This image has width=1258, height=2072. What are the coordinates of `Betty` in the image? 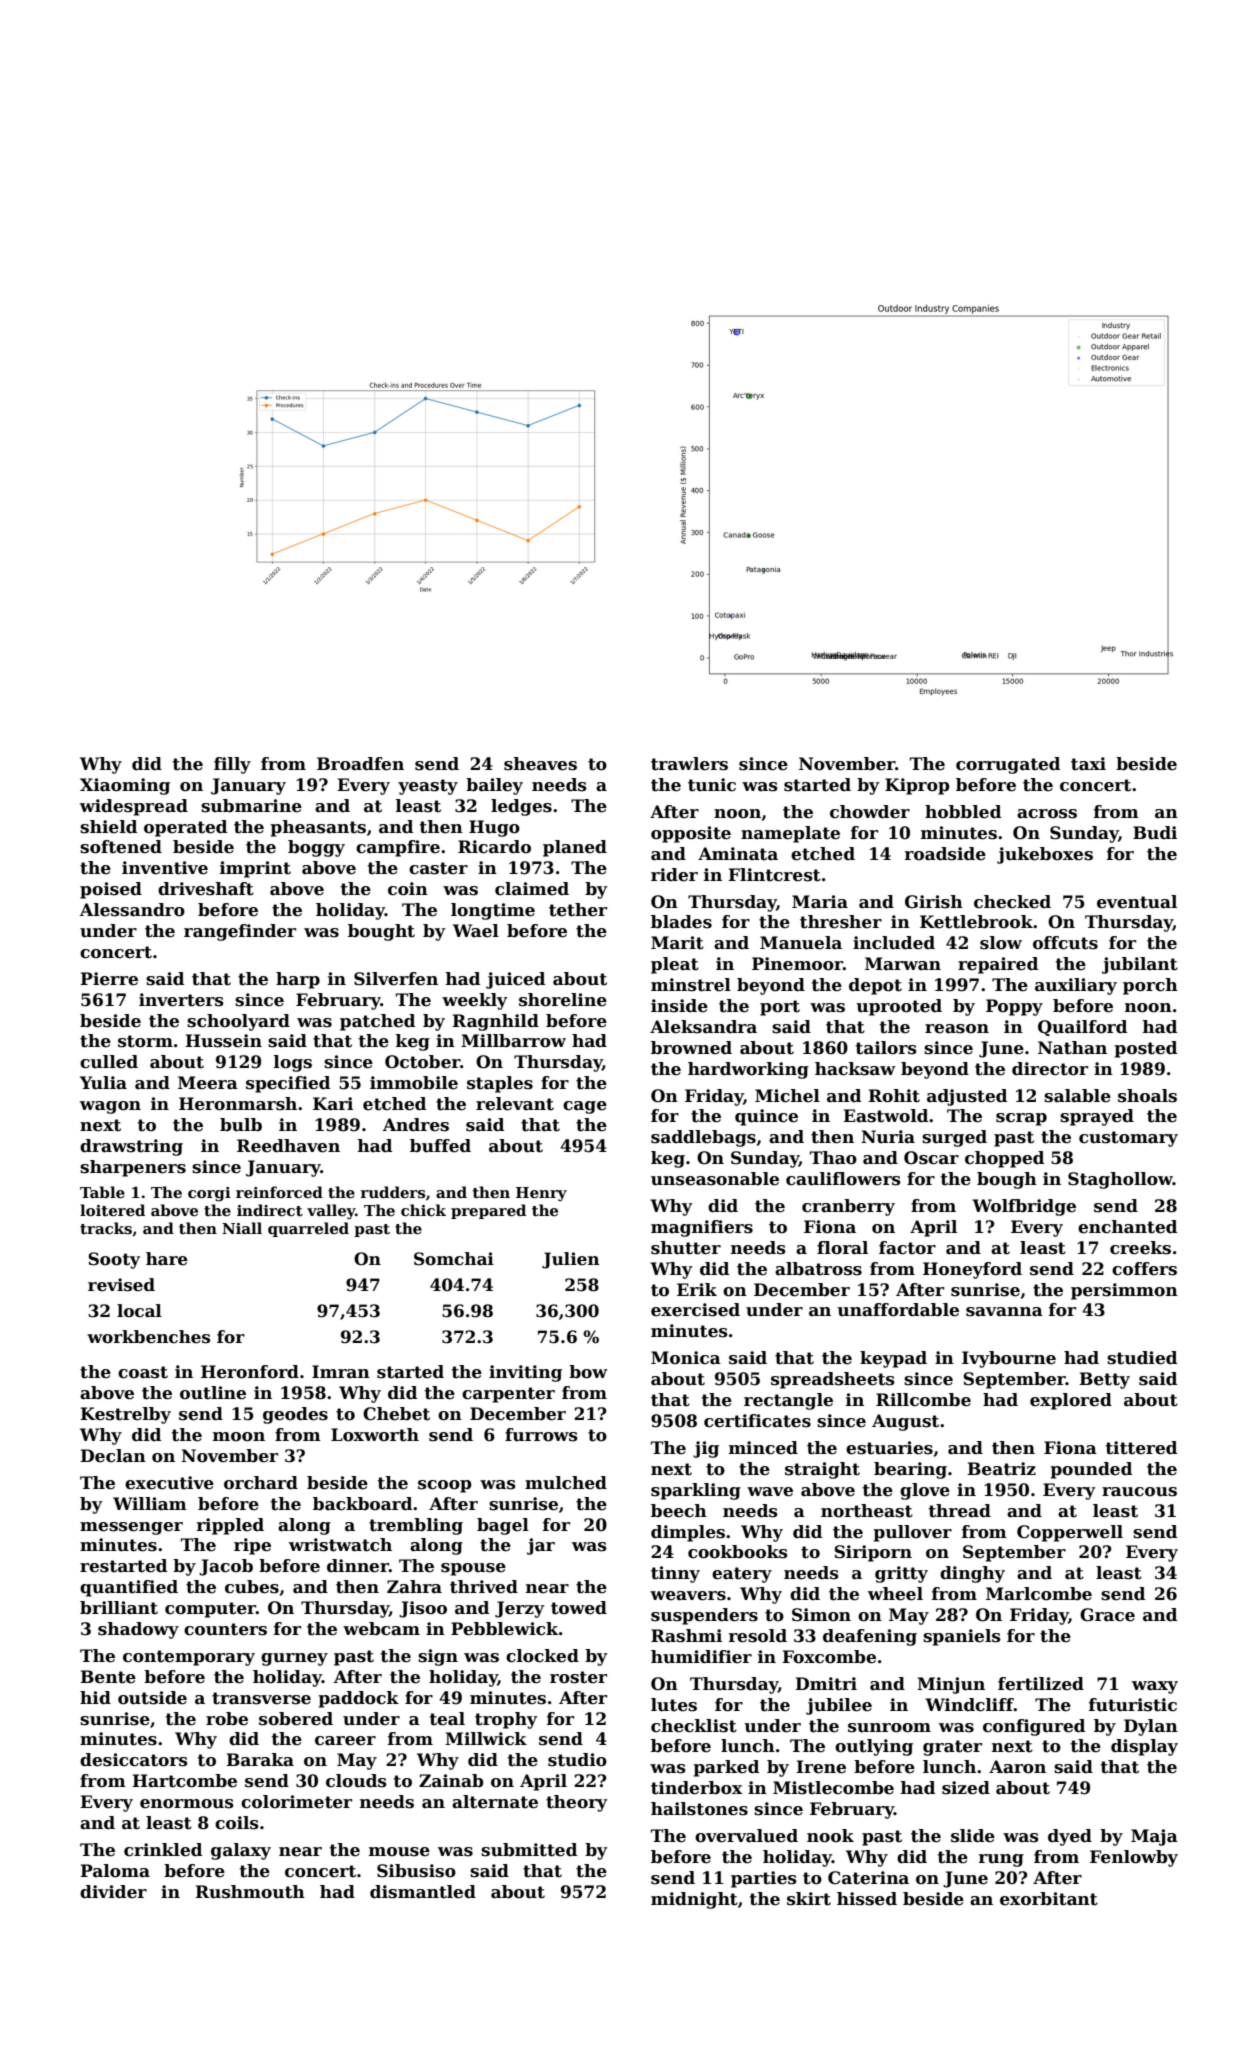 It's located at (1104, 1380).
